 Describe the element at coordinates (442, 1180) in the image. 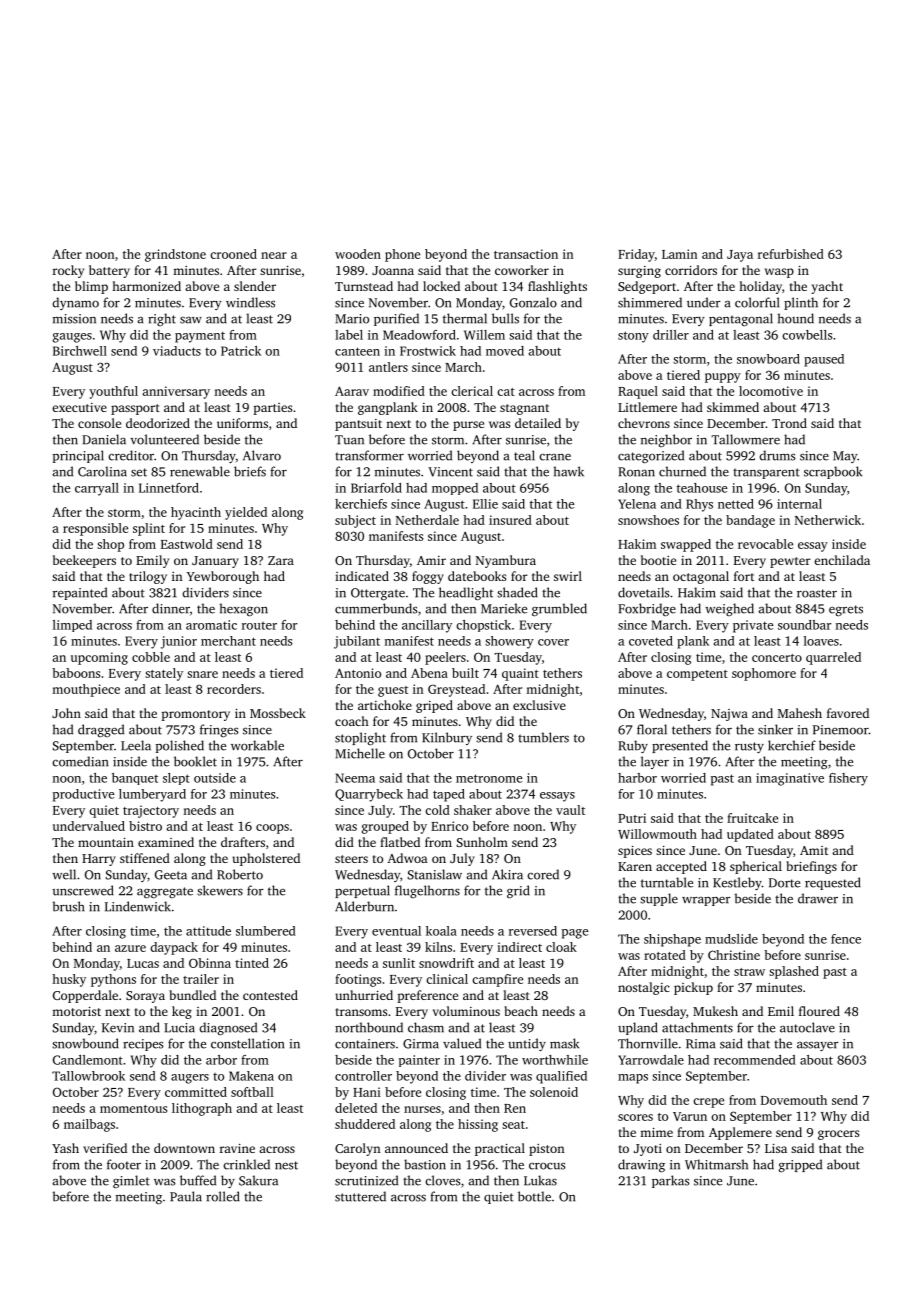

I see `cloves` at that location.
